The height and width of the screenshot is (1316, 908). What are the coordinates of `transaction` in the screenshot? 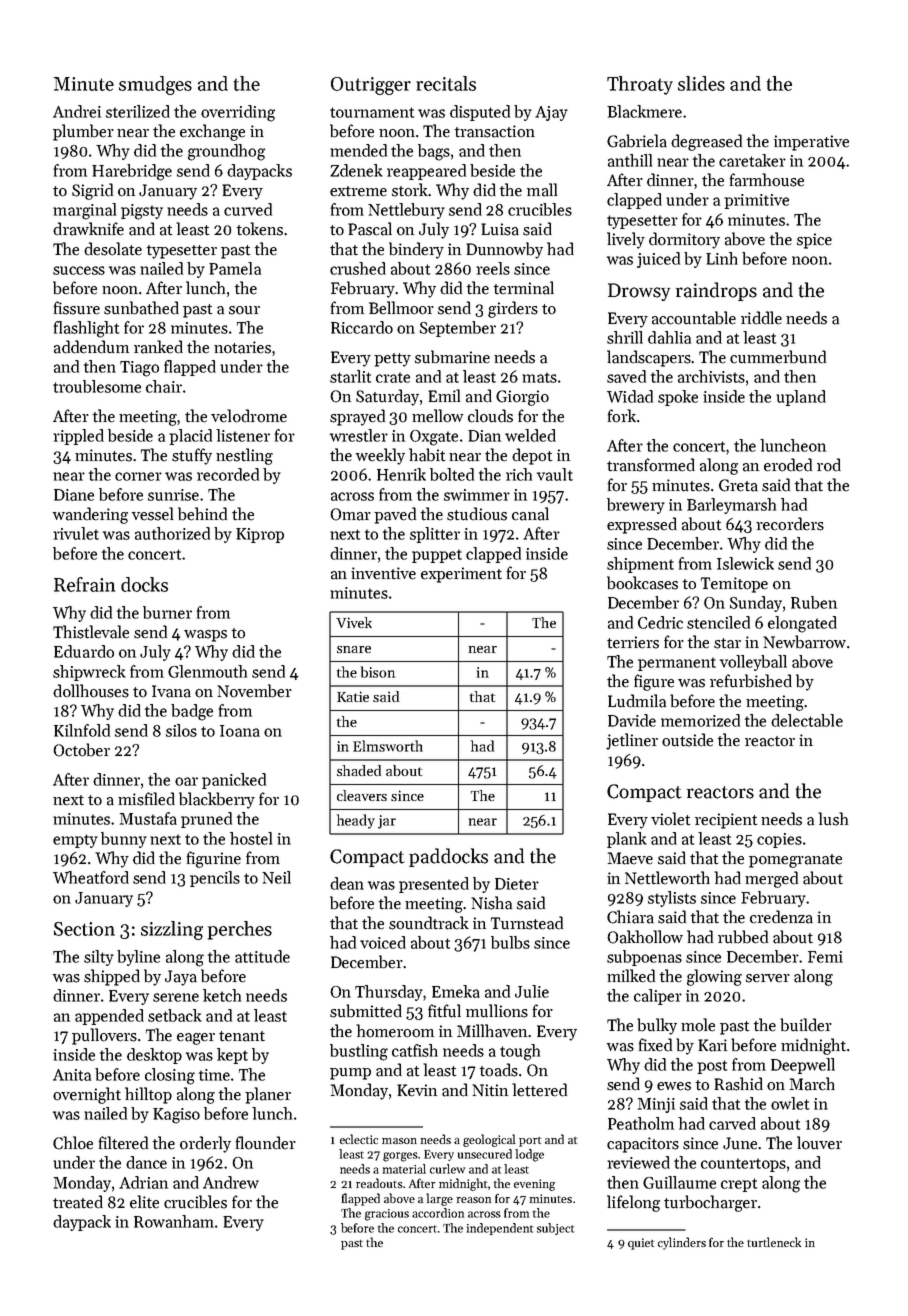 It's located at (495, 131).
